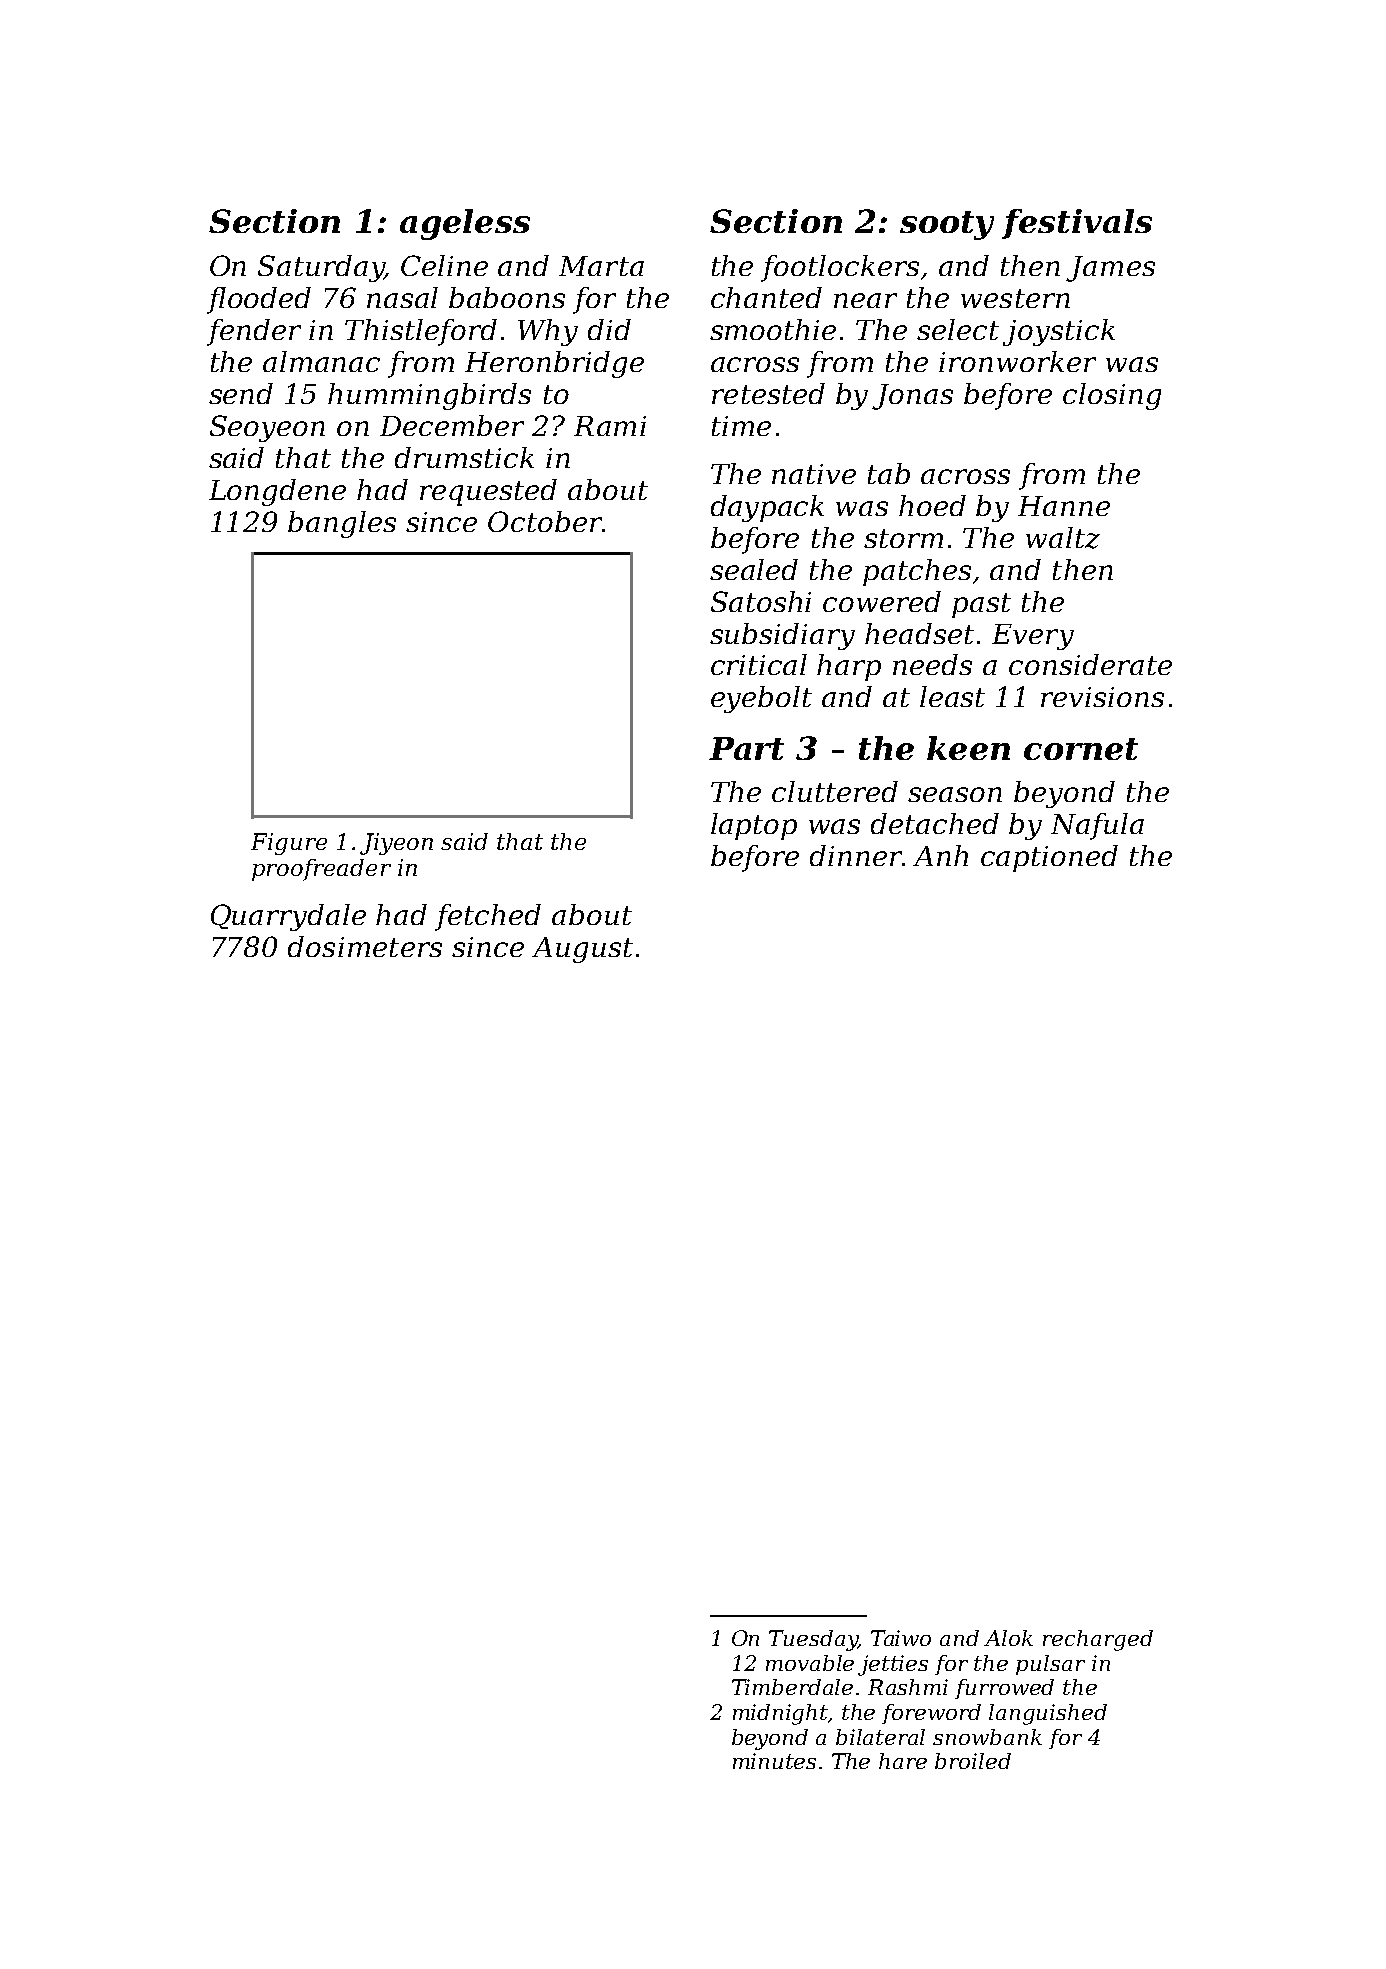 This image has width=1386, height=1969. I want to click on Every, so click(1033, 637).
